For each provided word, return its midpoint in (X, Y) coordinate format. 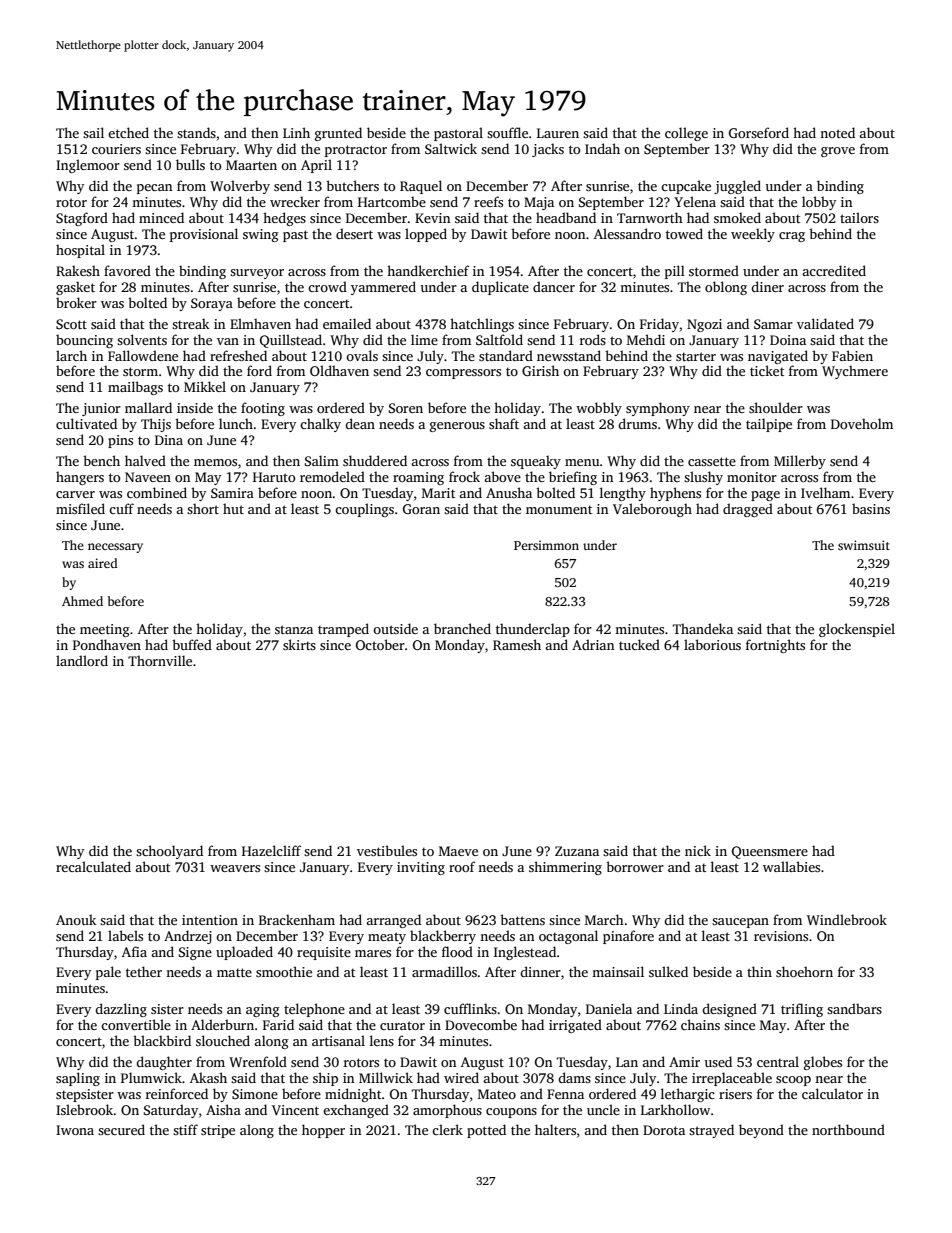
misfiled (80, 508)
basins (871, 508)
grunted (338, 134)
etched (128, 132)
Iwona (75, 1130)
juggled (737, 187)
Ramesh (517, 644)
